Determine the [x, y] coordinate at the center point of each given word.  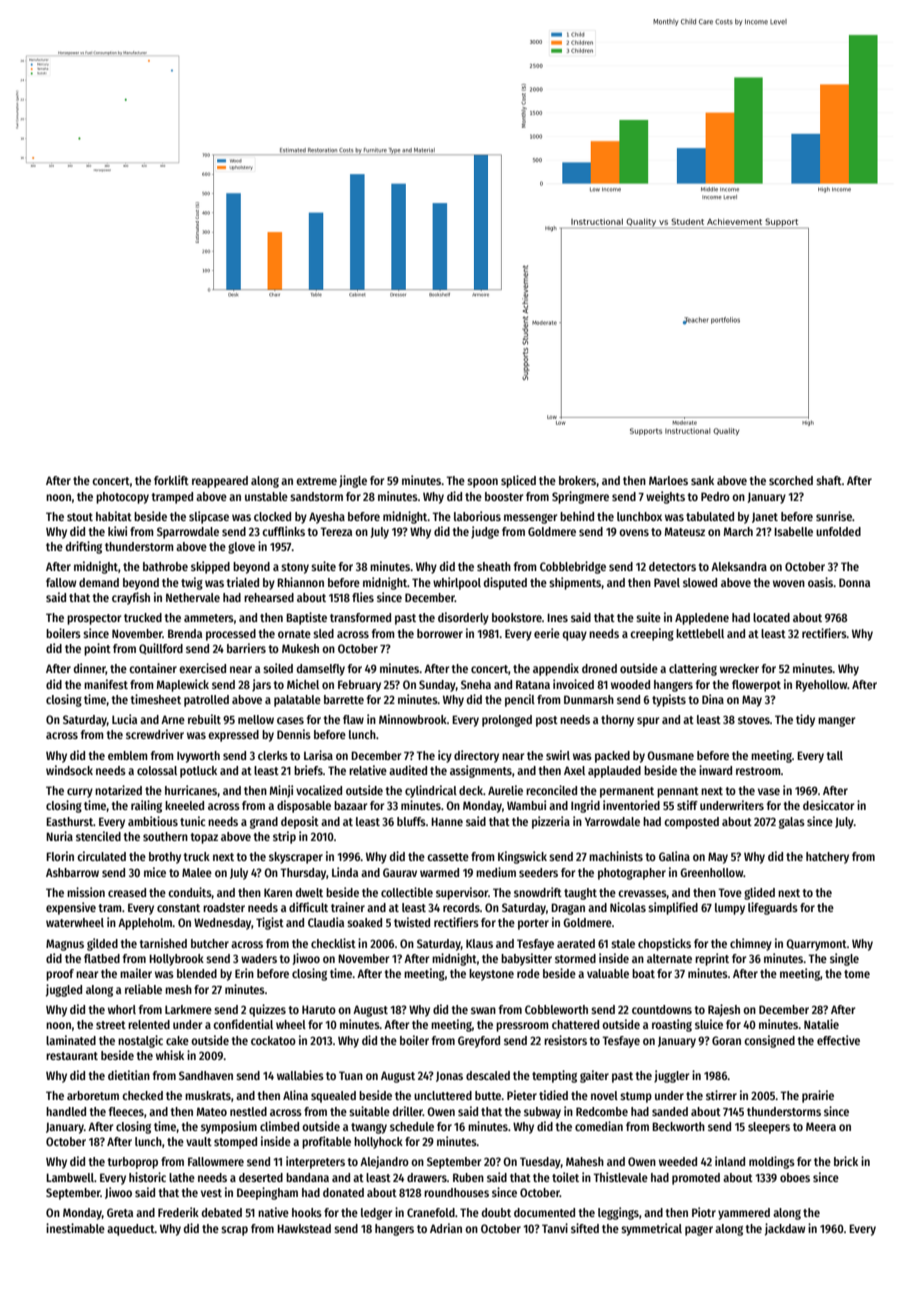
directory [476, 756]
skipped [210, 567]
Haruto [319, 1009]
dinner [90, 669]
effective [838, 1040]
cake [177, 1040]
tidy [805, 720]
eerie [547, 633]
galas [792, 823]
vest [211, 1193]
